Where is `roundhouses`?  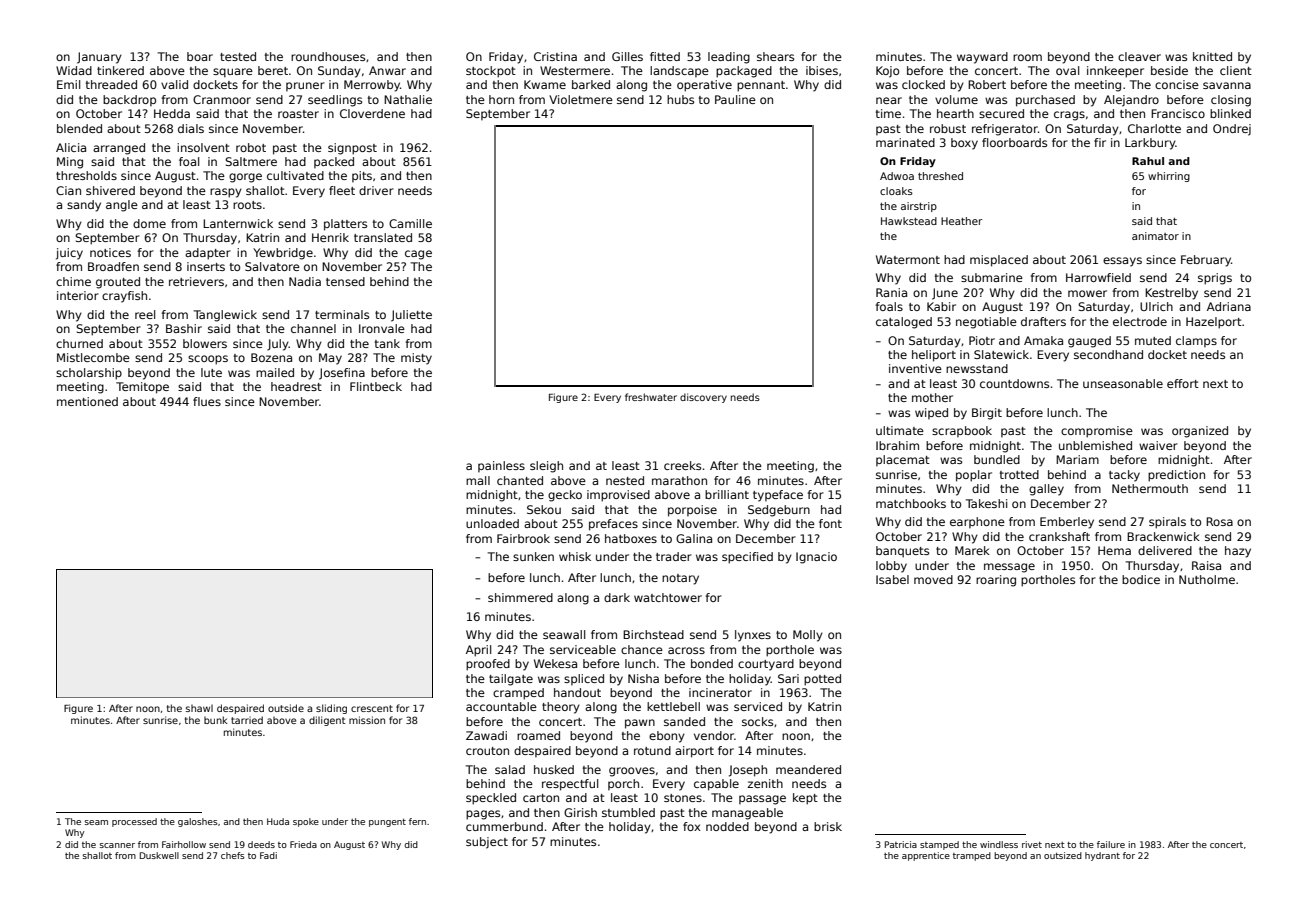
roundhouses is located at coordinates (328, 56).
